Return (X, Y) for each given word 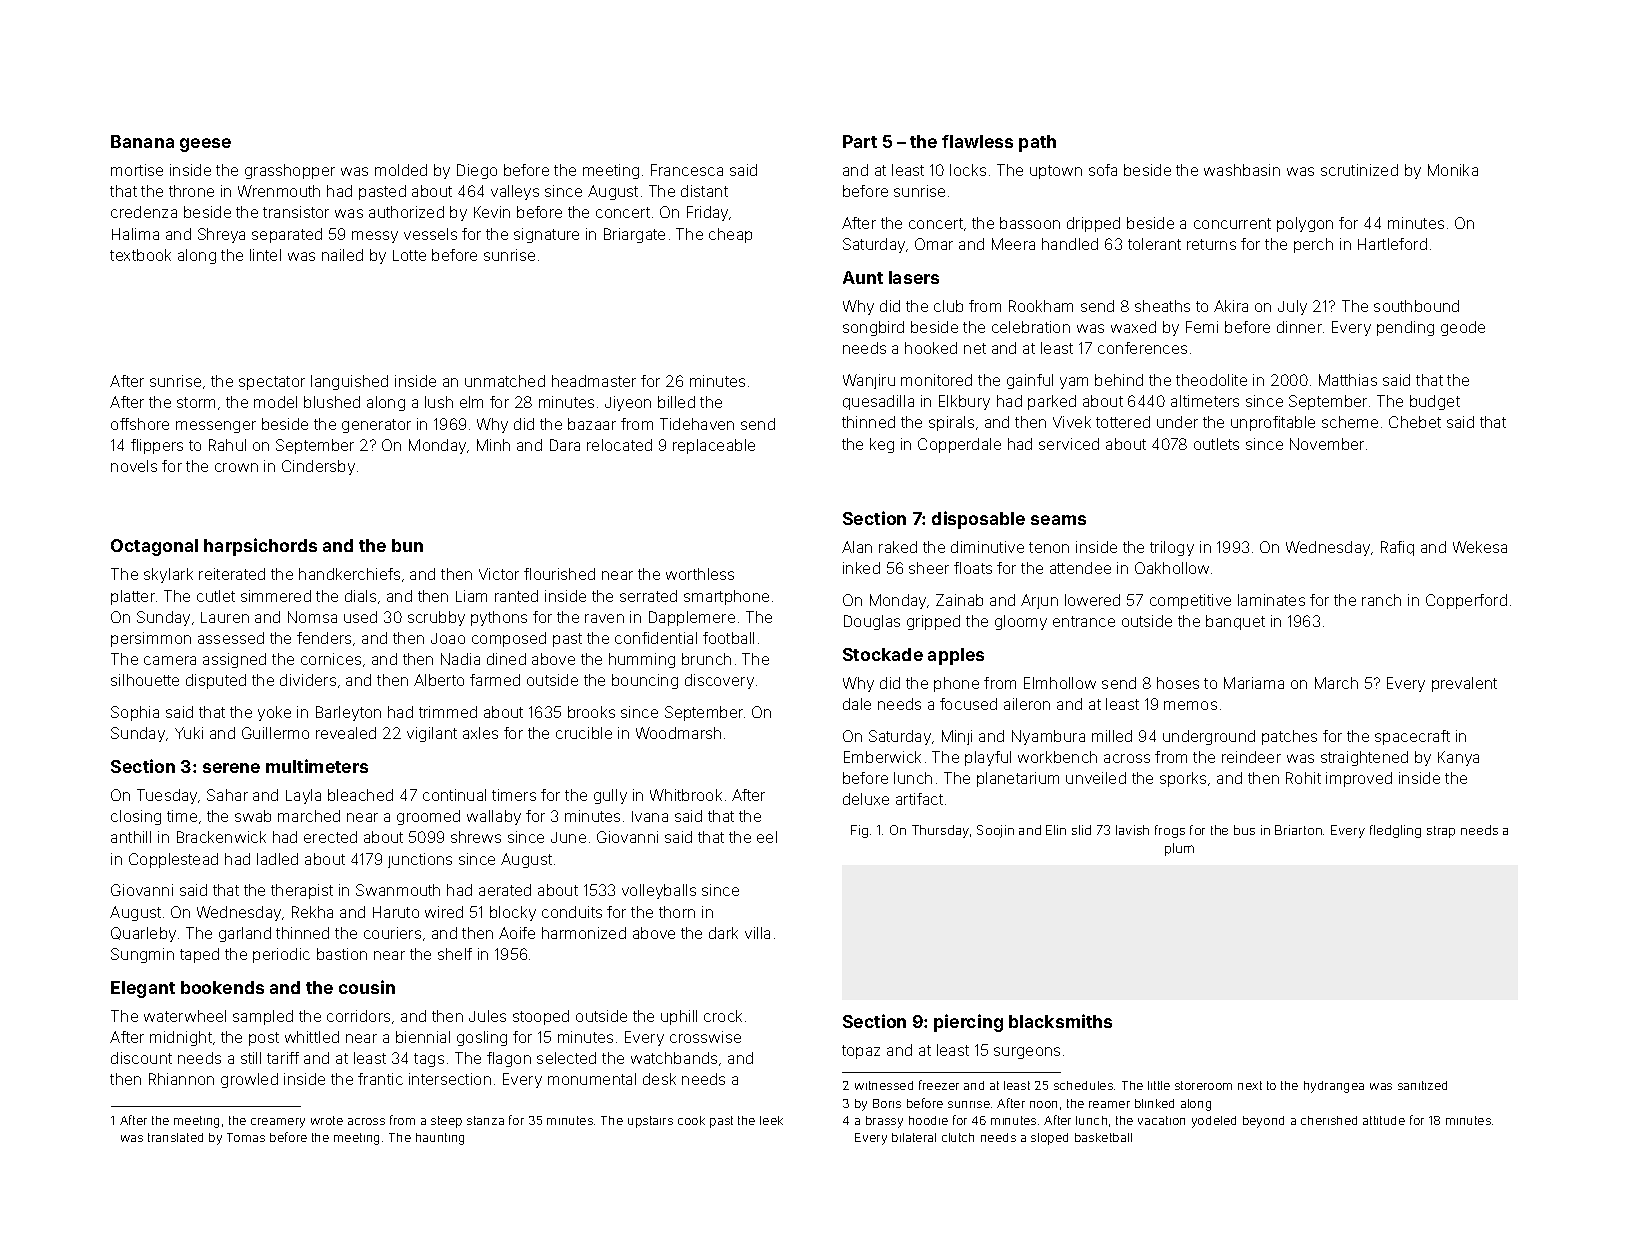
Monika (1453, 170)
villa (757, 933)
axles (480, 733)
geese (205, 145)
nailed (342, 255)
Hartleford (1392, 244)
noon (1043, 1104)
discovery (719, 681)
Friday (707, 213)
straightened (1364, 758)
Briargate (634, 235)
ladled (277, 859)
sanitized (1422, 1085)
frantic (380, 1079)
